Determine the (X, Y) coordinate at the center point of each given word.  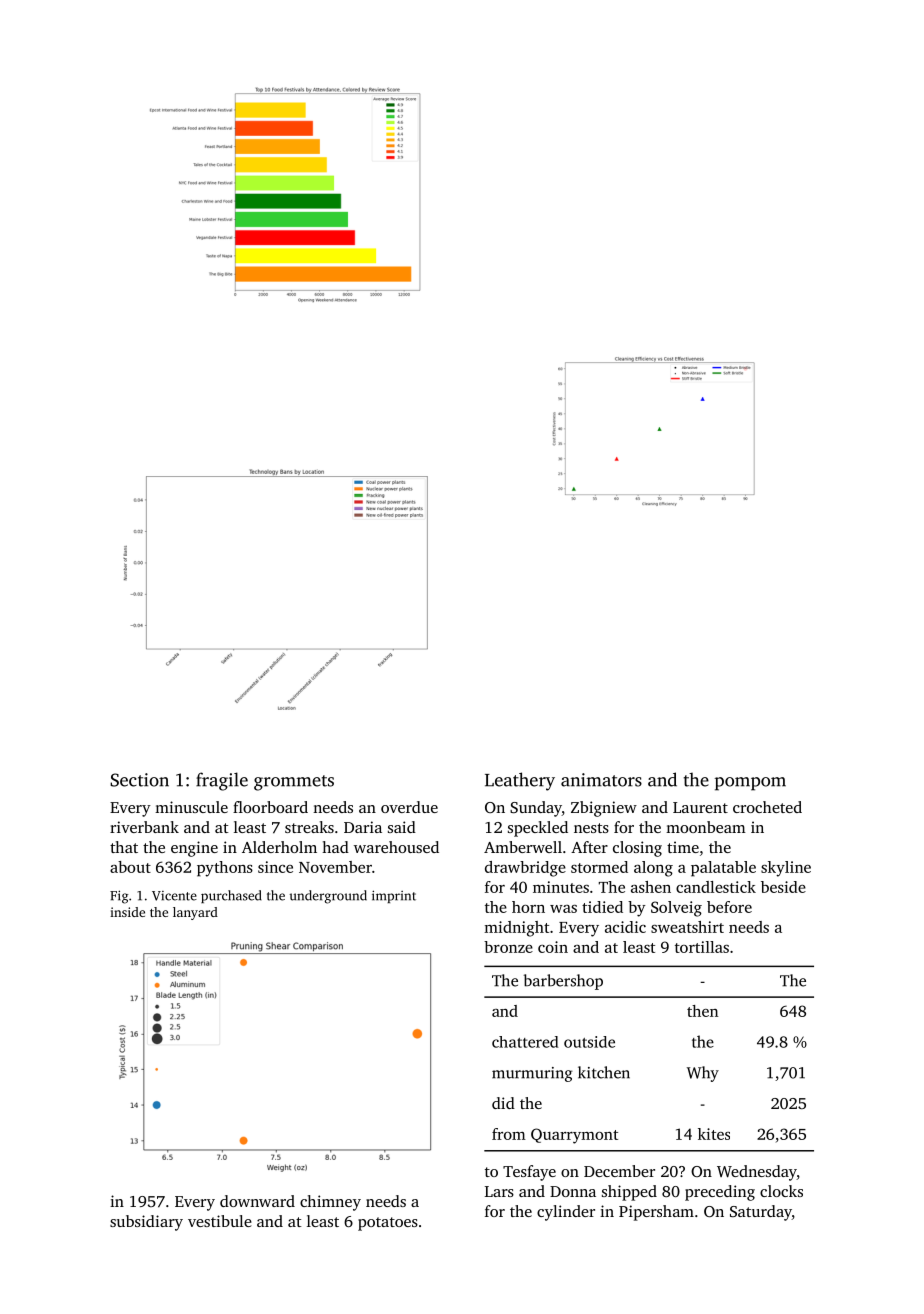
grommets (294, 783)
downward (257, 1201)
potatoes (388, 1224)
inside (127, 912)
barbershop (563, 982)
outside (589, 1042)
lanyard (195, 913)
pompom (750, 784)
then (702, 1011)
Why (703, 1074)
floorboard (270, 807)
